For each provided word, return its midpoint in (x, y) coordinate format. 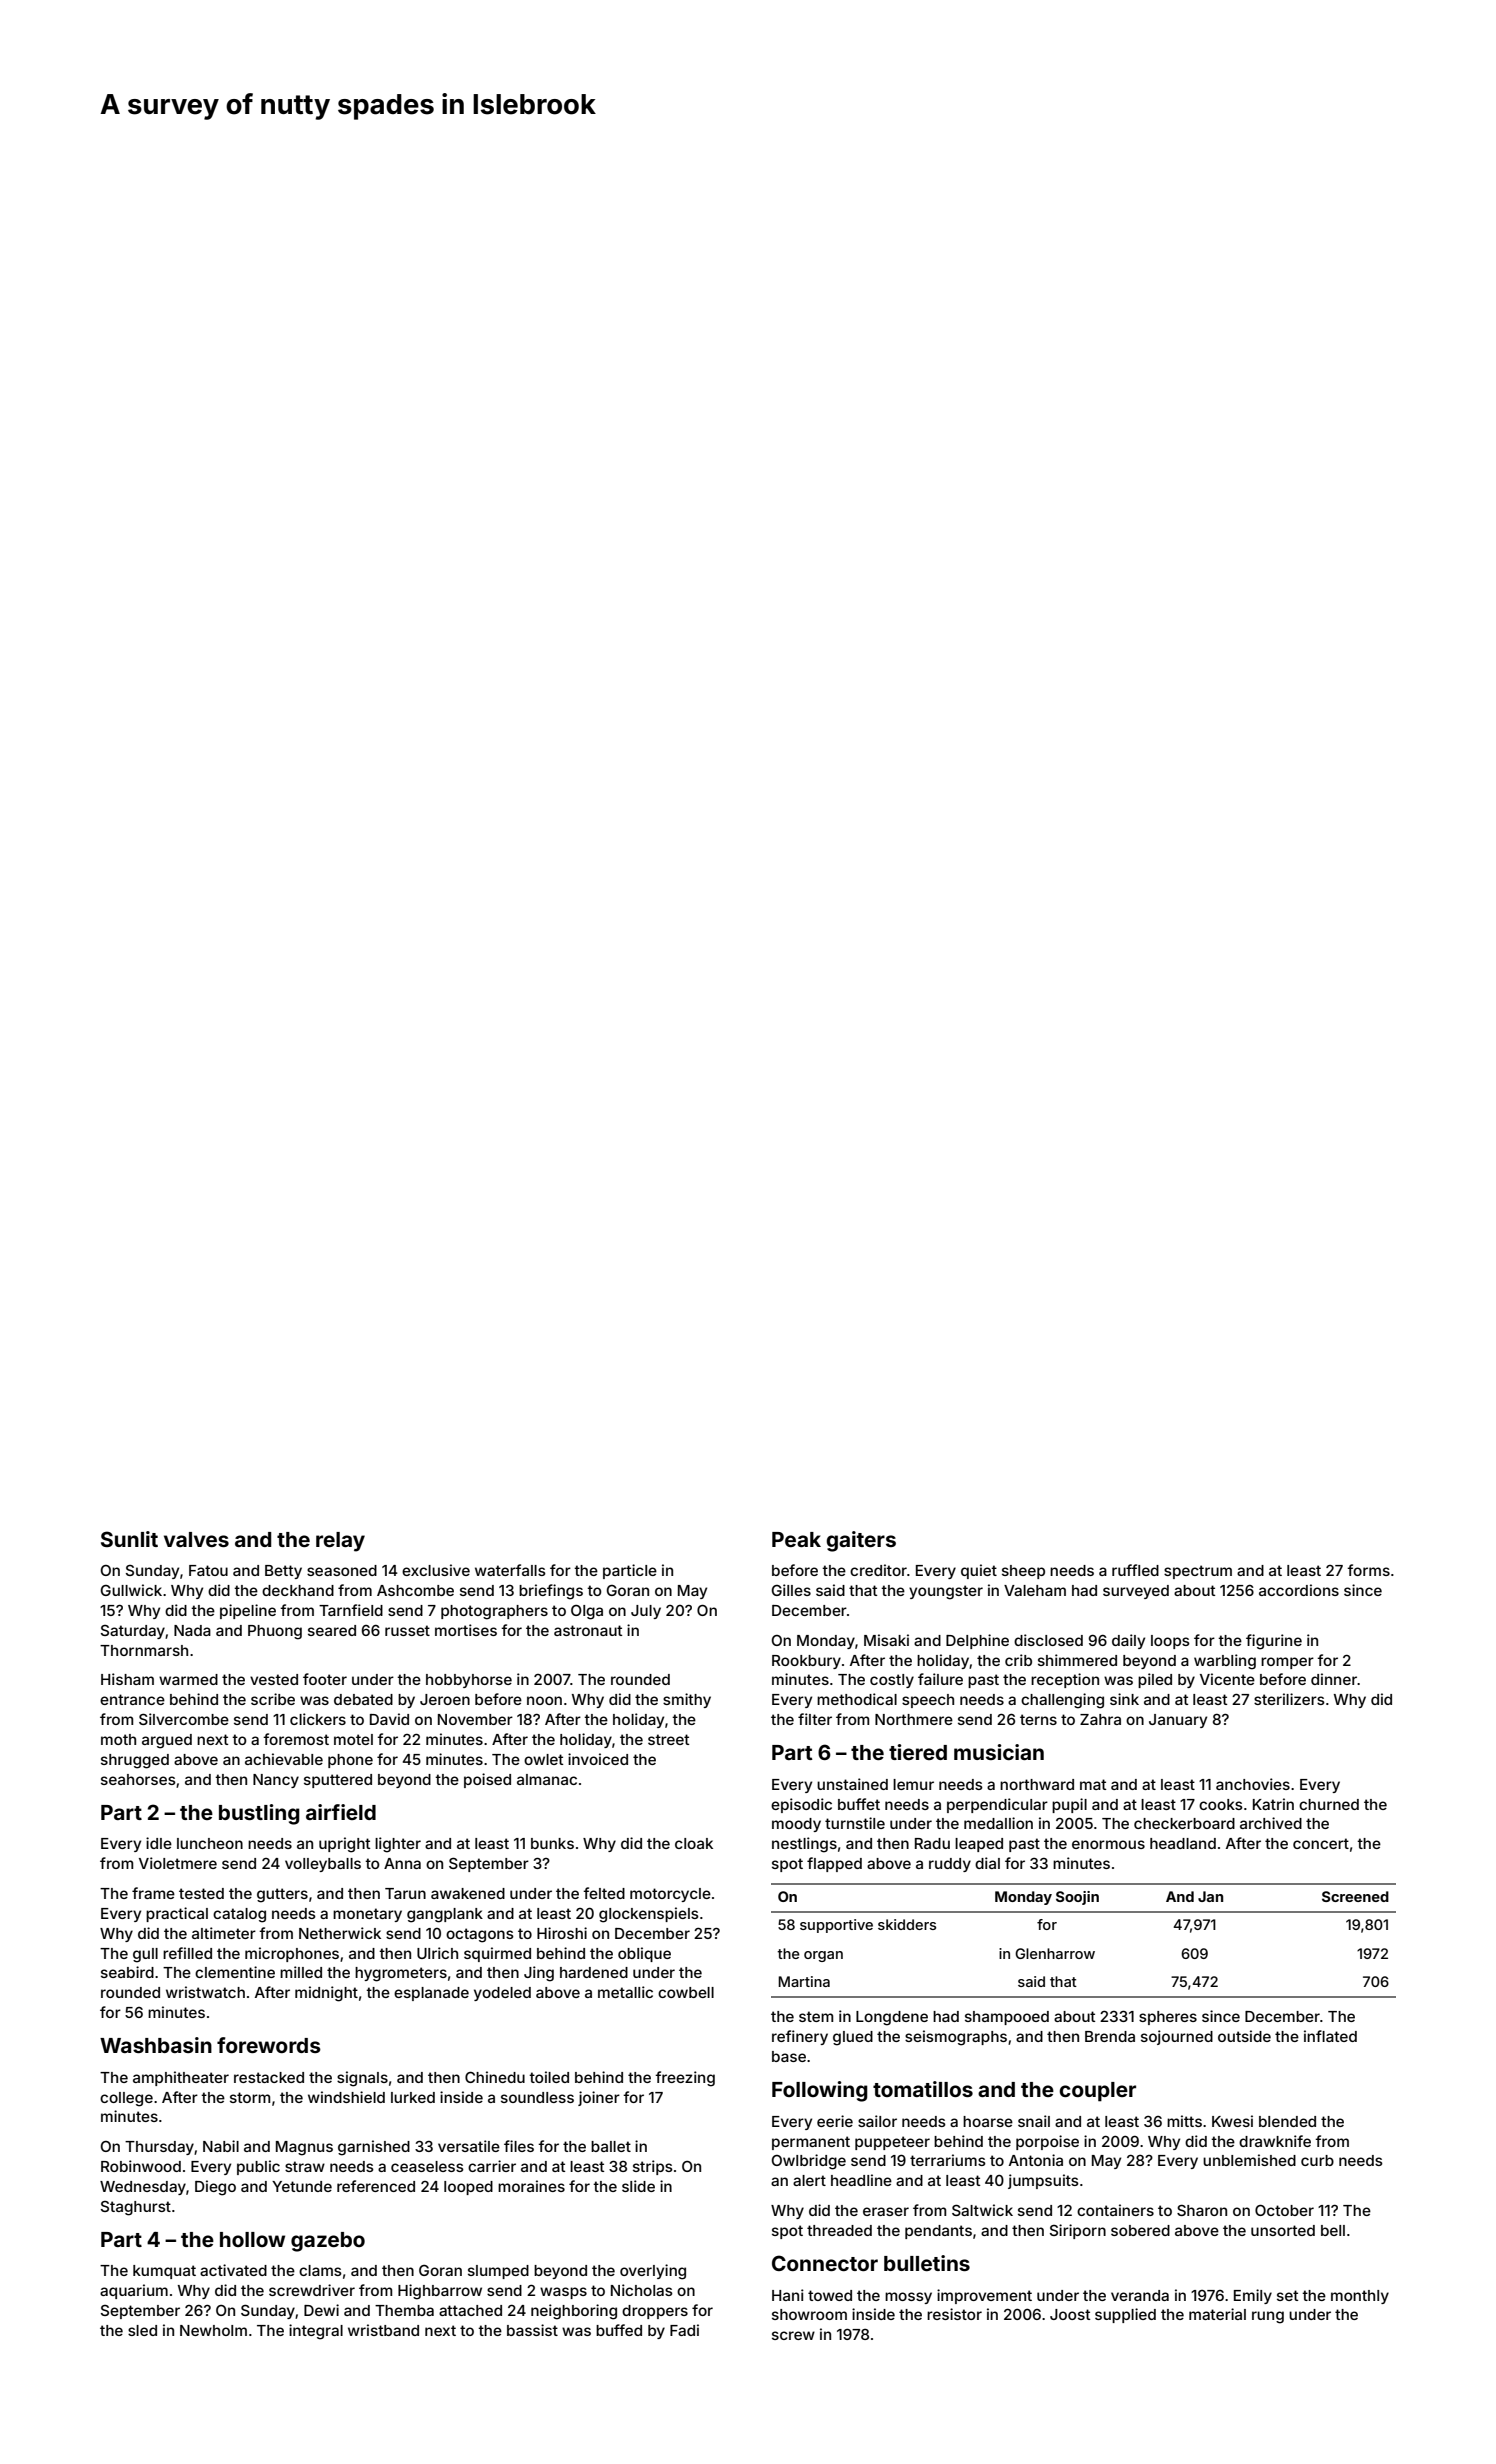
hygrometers (401, 1974)
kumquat (164, 2272)
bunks (552, 1843)
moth (118, 1739)
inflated (1330, 2036)
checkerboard (1184, 1823)
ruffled (1135, 1570)
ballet (611, 2146)
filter (815, 1719)
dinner (1334, 1679)
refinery (800, 2037)
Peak (796, 1539)
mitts (1184, 2121)
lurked (413, 2097)
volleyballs (323, 1865)
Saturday (133, 1632)
